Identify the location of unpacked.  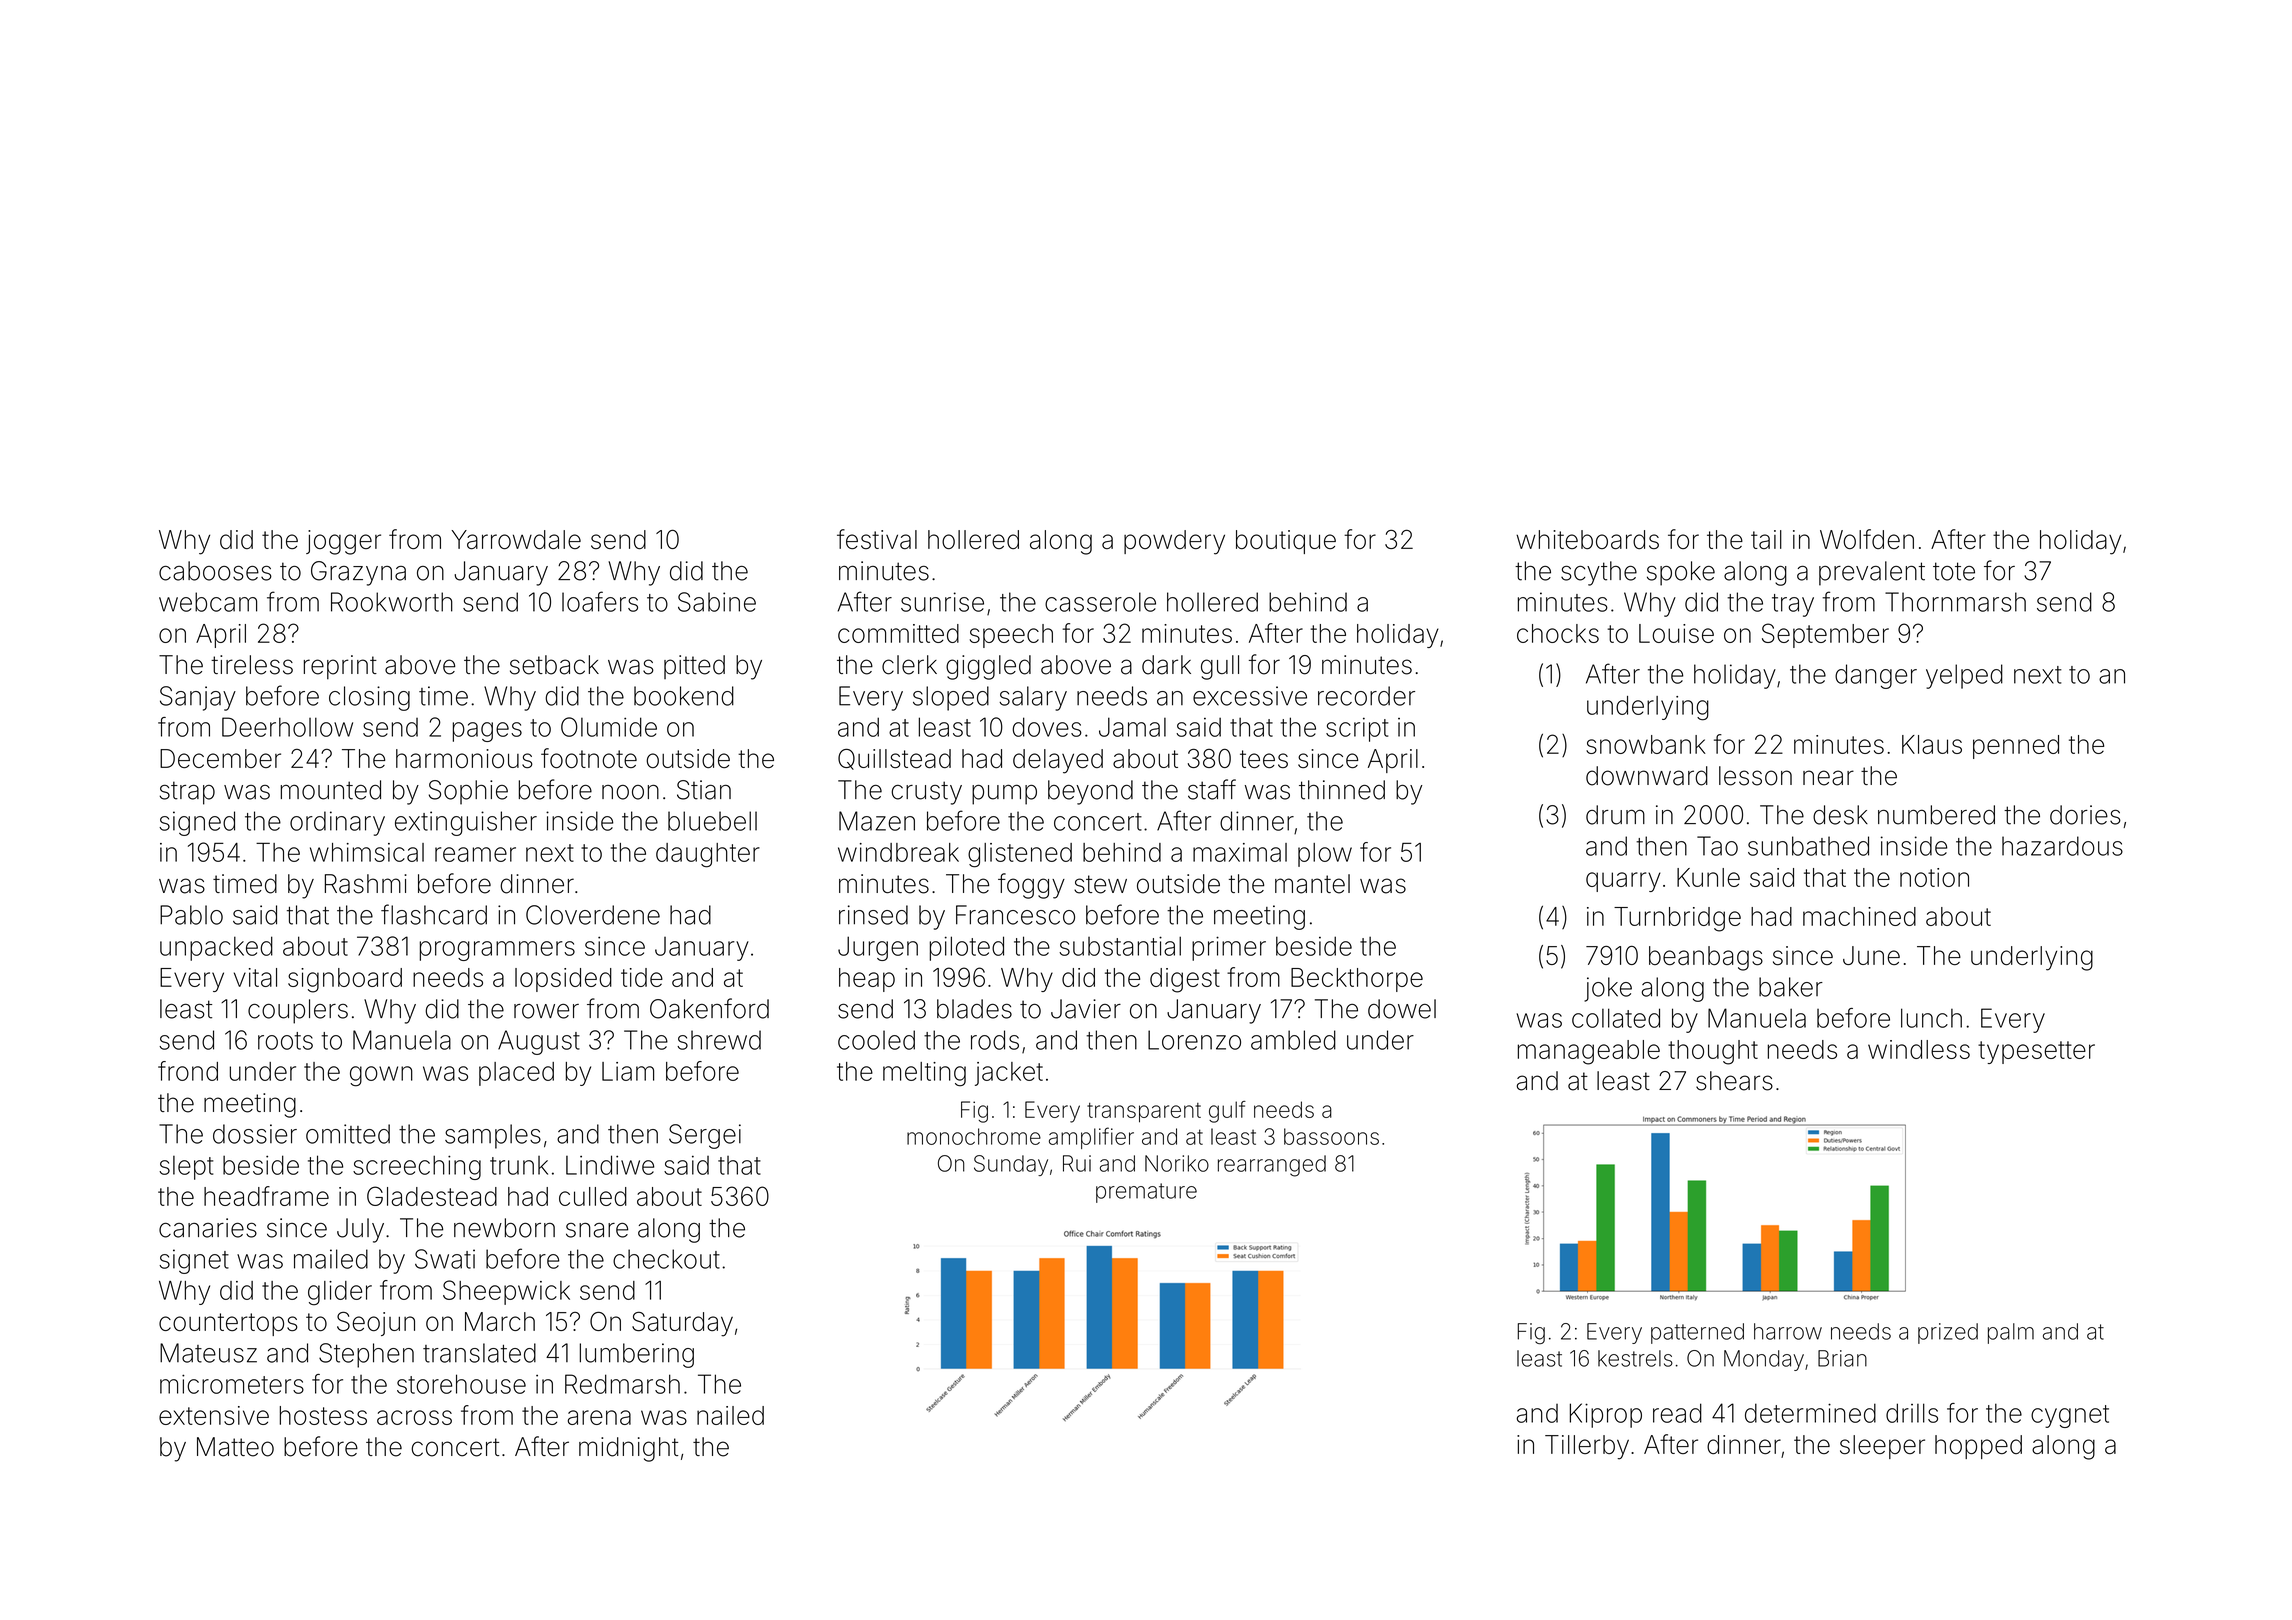
(216, 948).
